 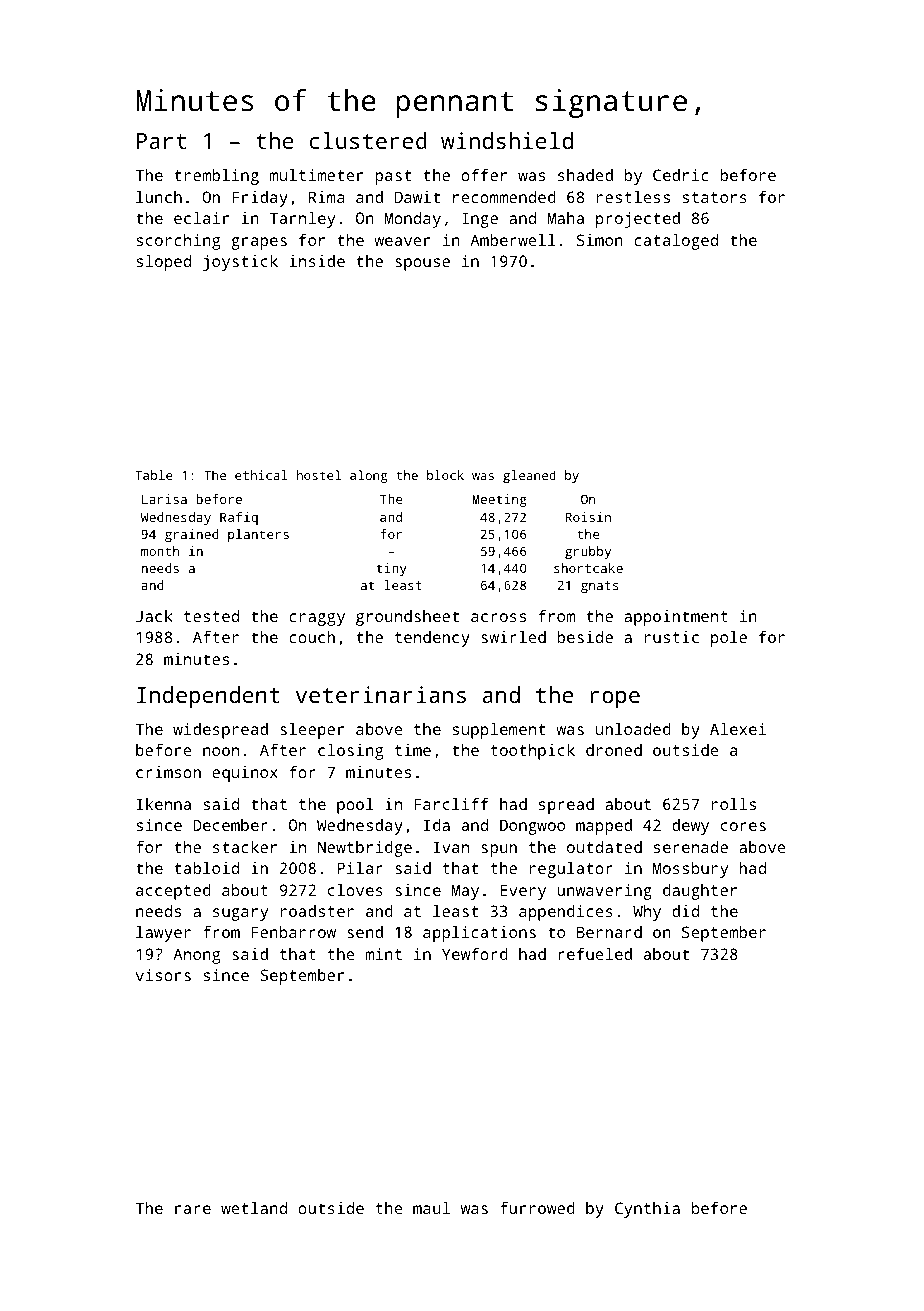 What do you see at coordinates (422, 264) in the page?
I see `spouse` at bounding box center [422, 264].
